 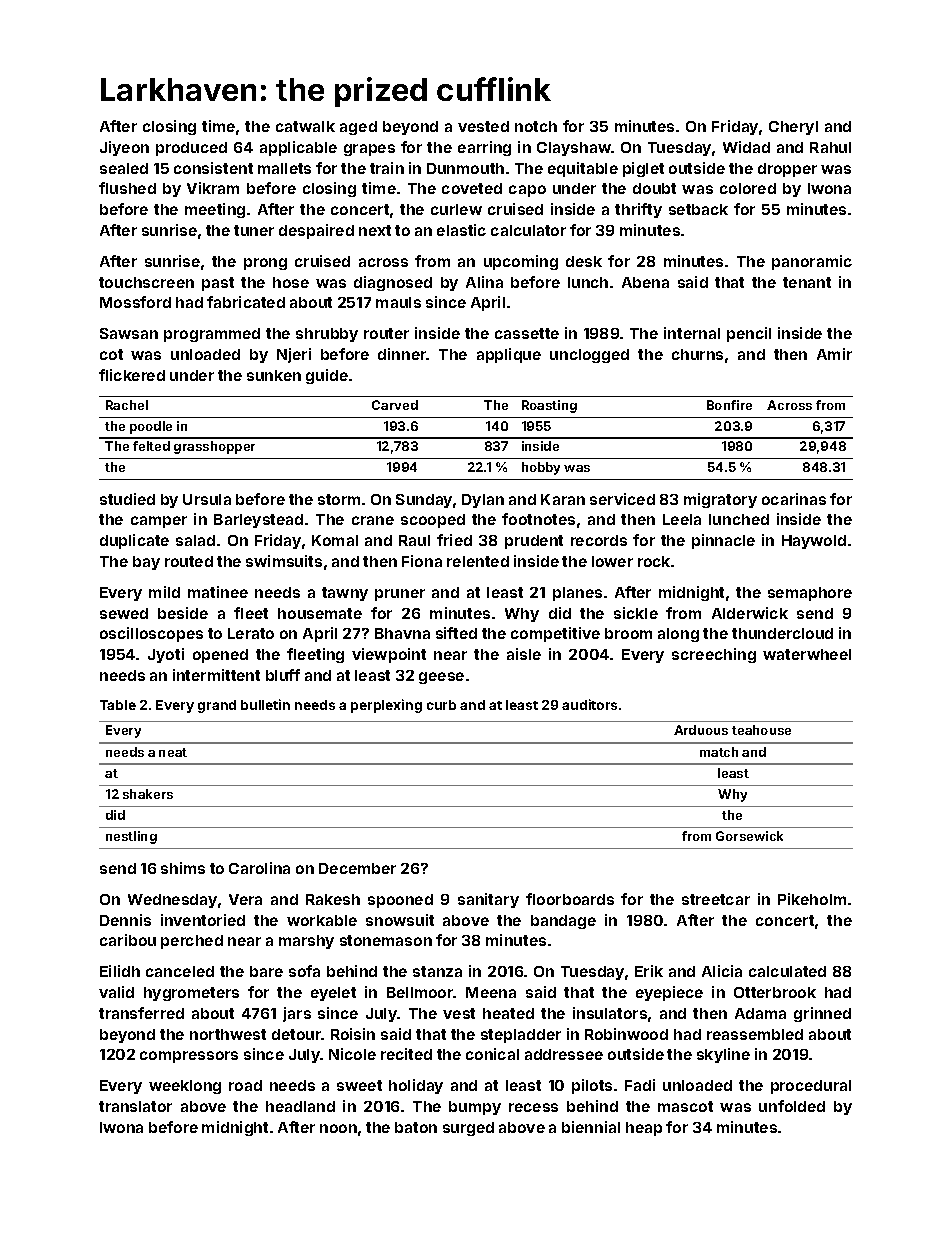 I want to click on Cheryl, so click(x=793, y=128).
